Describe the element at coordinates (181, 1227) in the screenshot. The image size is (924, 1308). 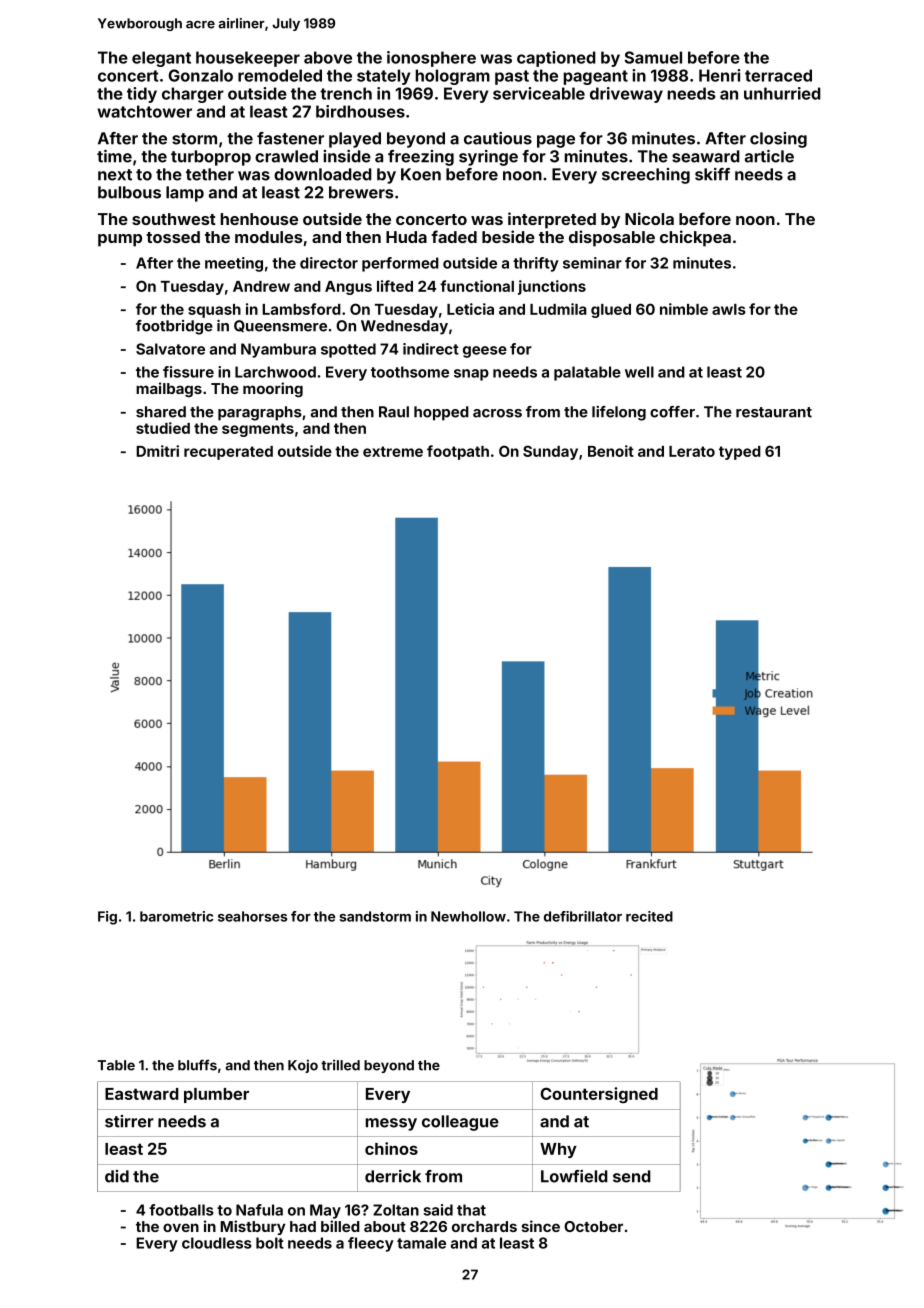
I see `oven` at that location.
